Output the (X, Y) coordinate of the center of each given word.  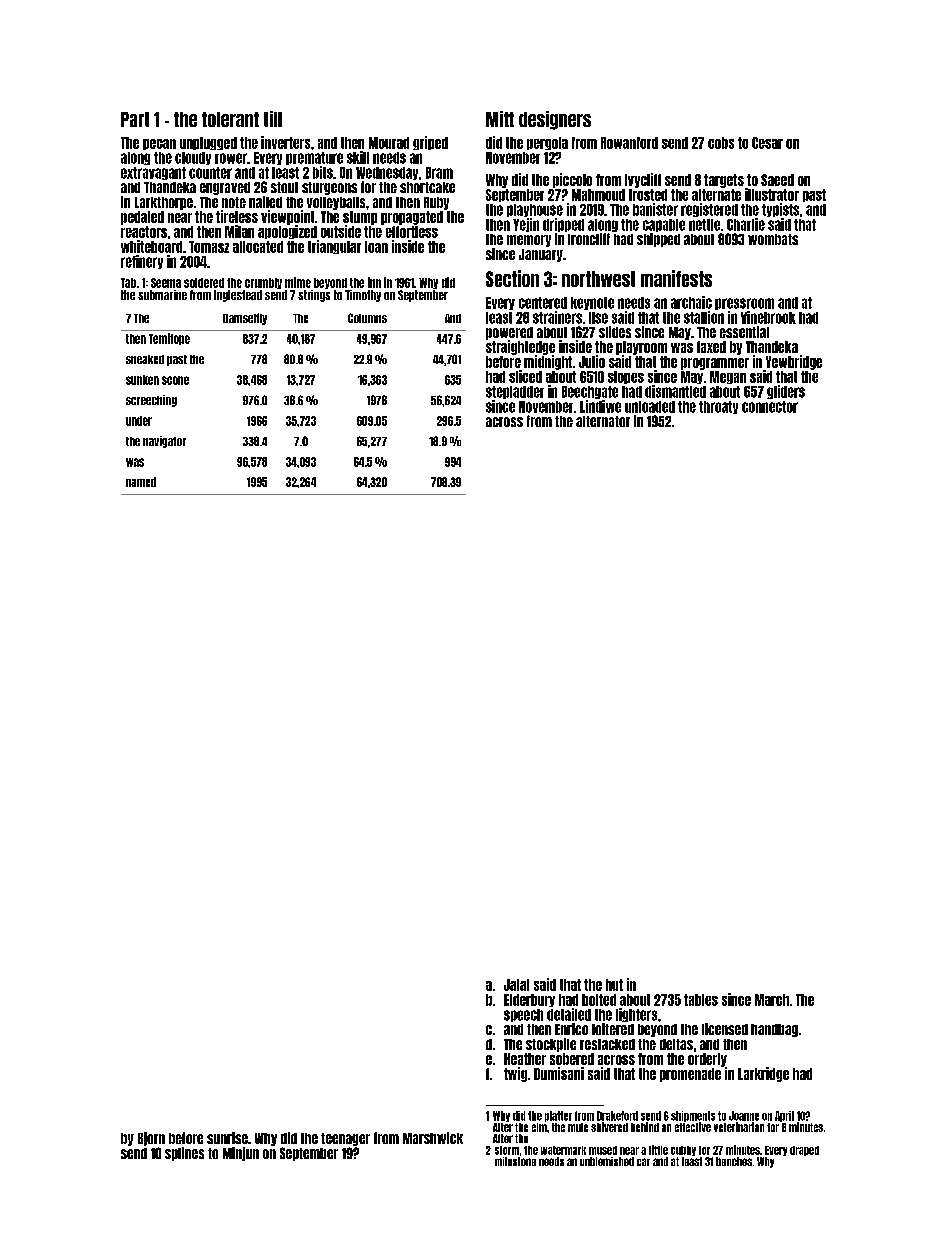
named (141, 482)
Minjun (241, 1154)
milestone (515, 1161)
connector (770, 407)
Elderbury (529, 1000)
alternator (603, 421)
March (772, 1000)
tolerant (230, 119)
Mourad (389, 143)
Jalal (516, 985)
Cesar (767, 143)
